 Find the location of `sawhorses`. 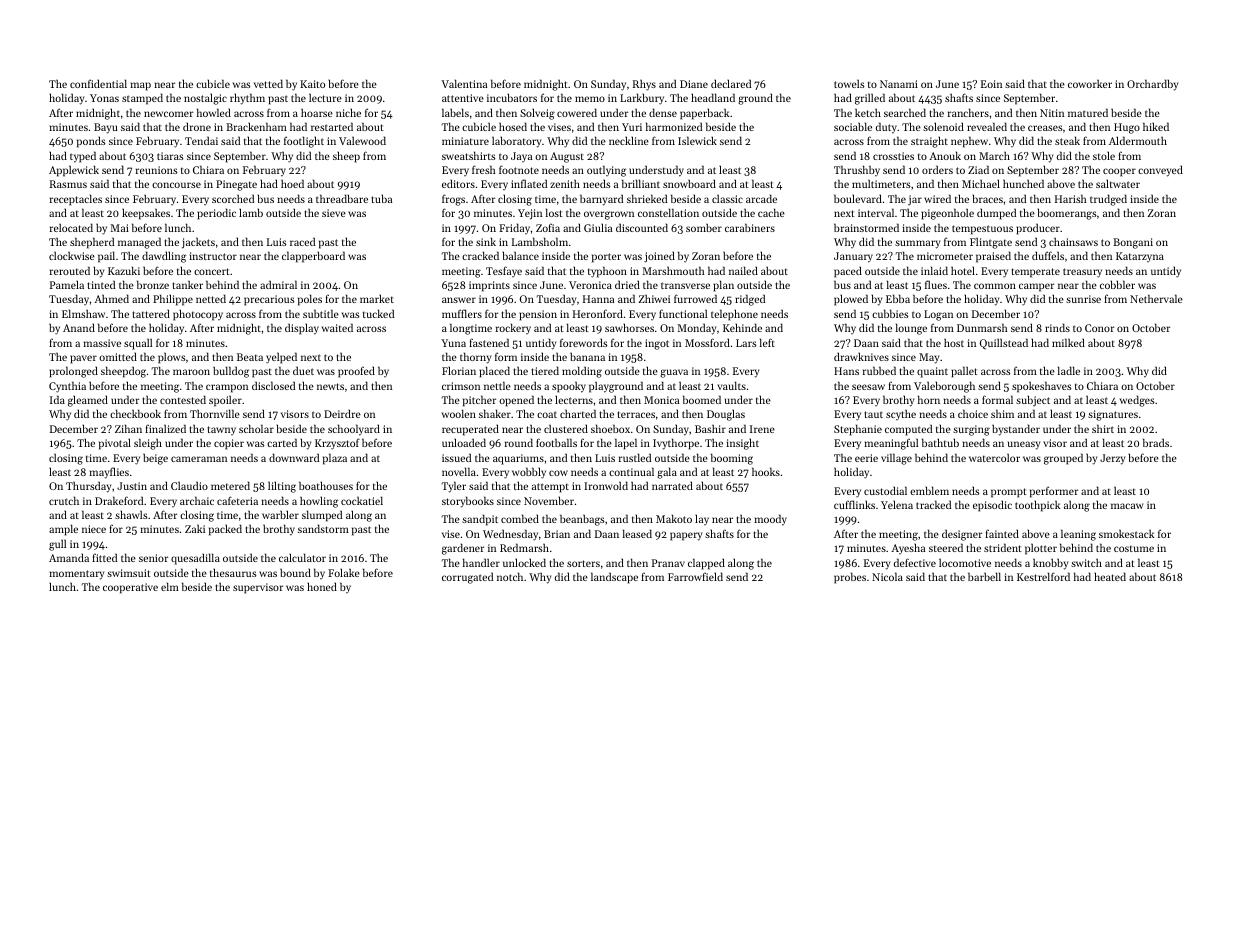

sawhorses is located at coordinates (629, 327).
